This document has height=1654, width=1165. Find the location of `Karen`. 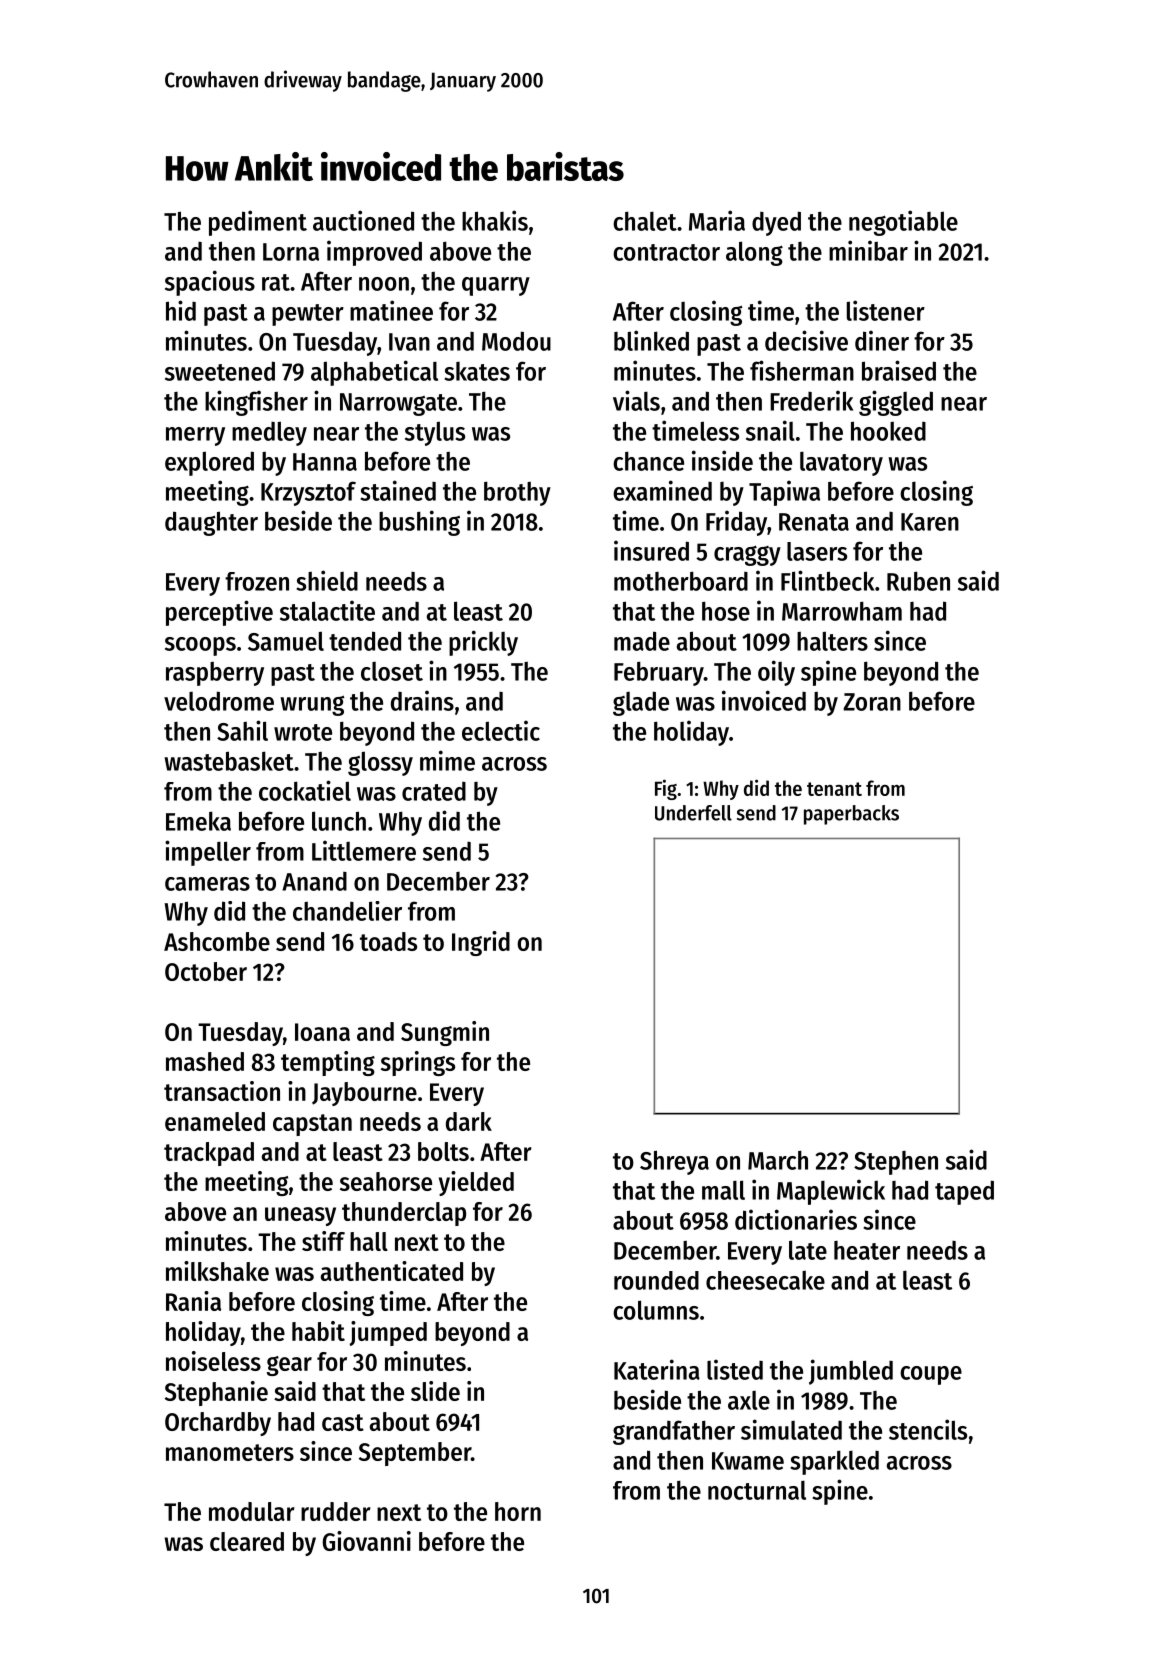

Karen is located at coordinates (930, 522).
